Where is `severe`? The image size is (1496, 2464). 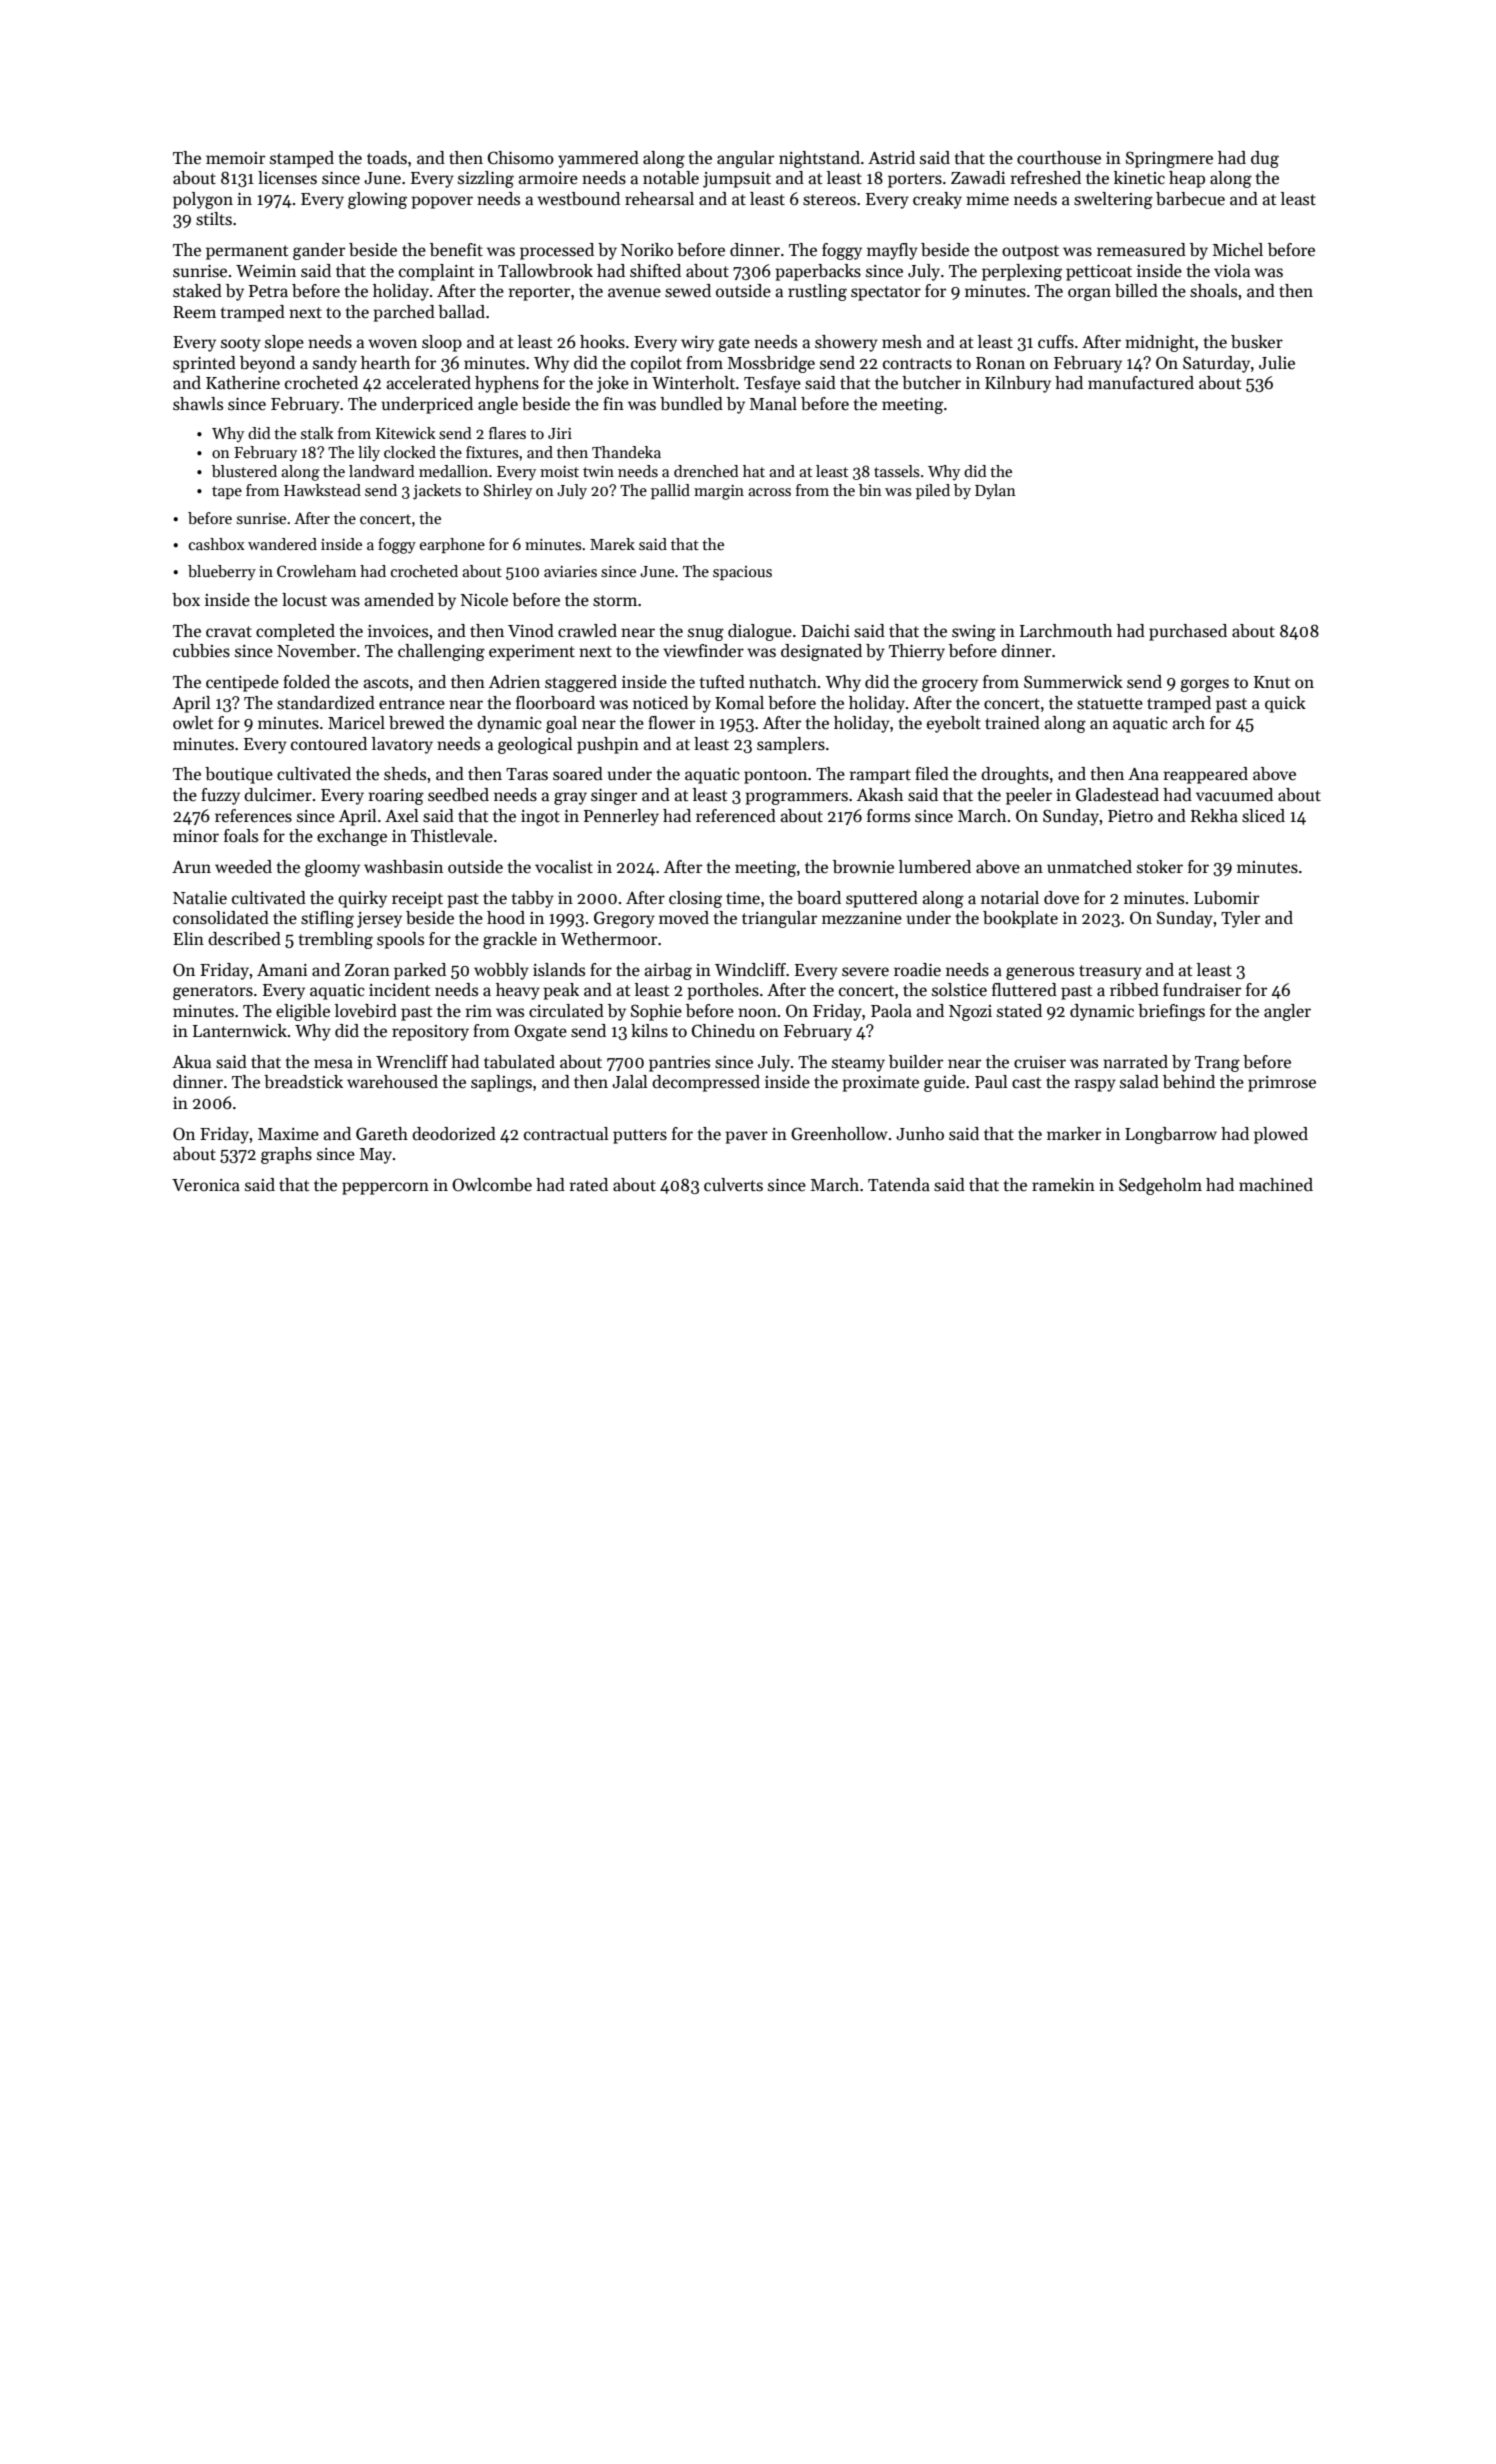 severe is located at coordinates (865, 972).
